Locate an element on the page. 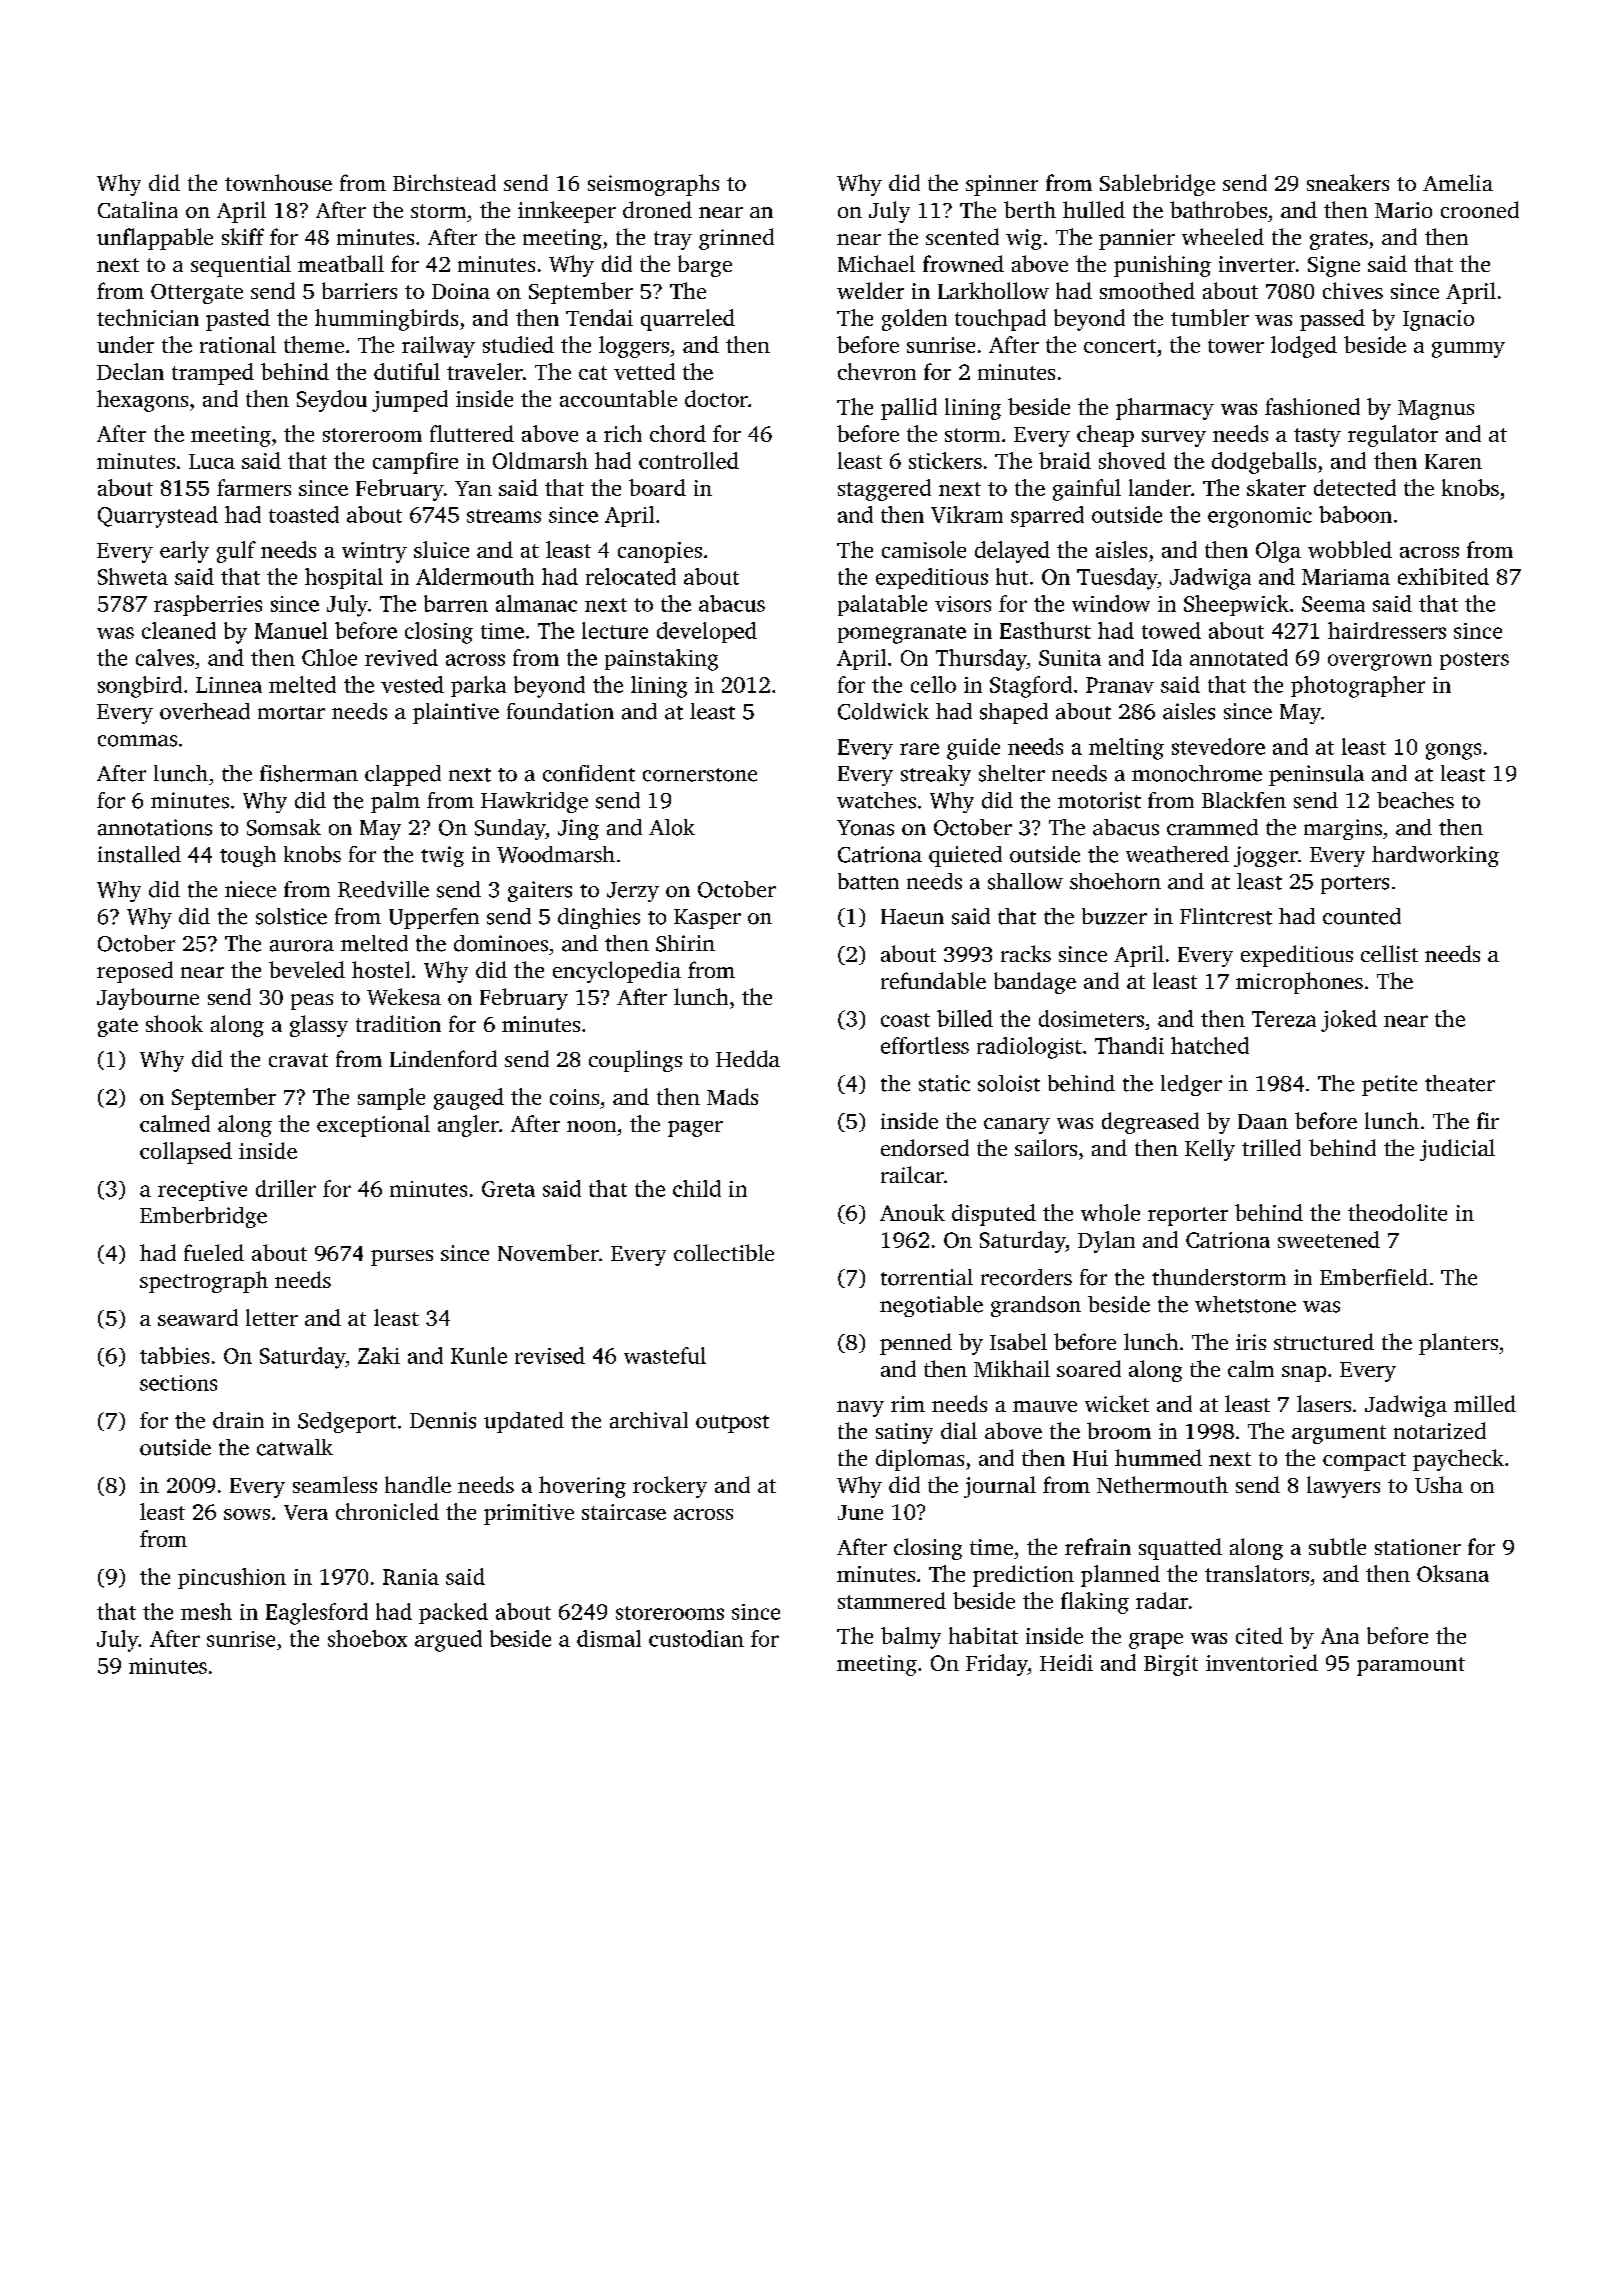 The width and height of the image is (1620, 2292). developed is located at coordinates (707, 632).
